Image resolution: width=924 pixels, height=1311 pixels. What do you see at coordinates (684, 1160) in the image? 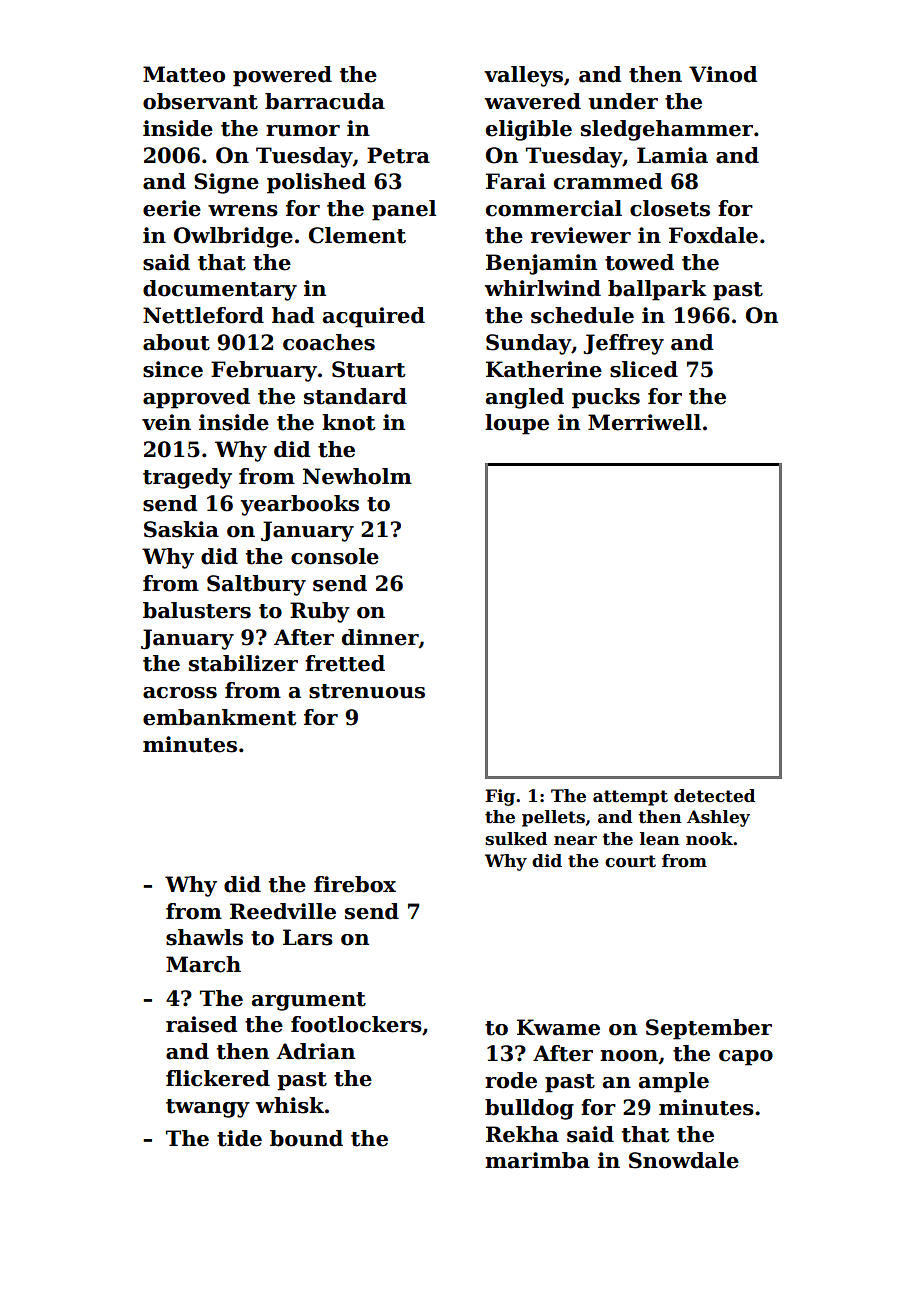
I see `Snowdale` at bounding box center [684, 1160].
